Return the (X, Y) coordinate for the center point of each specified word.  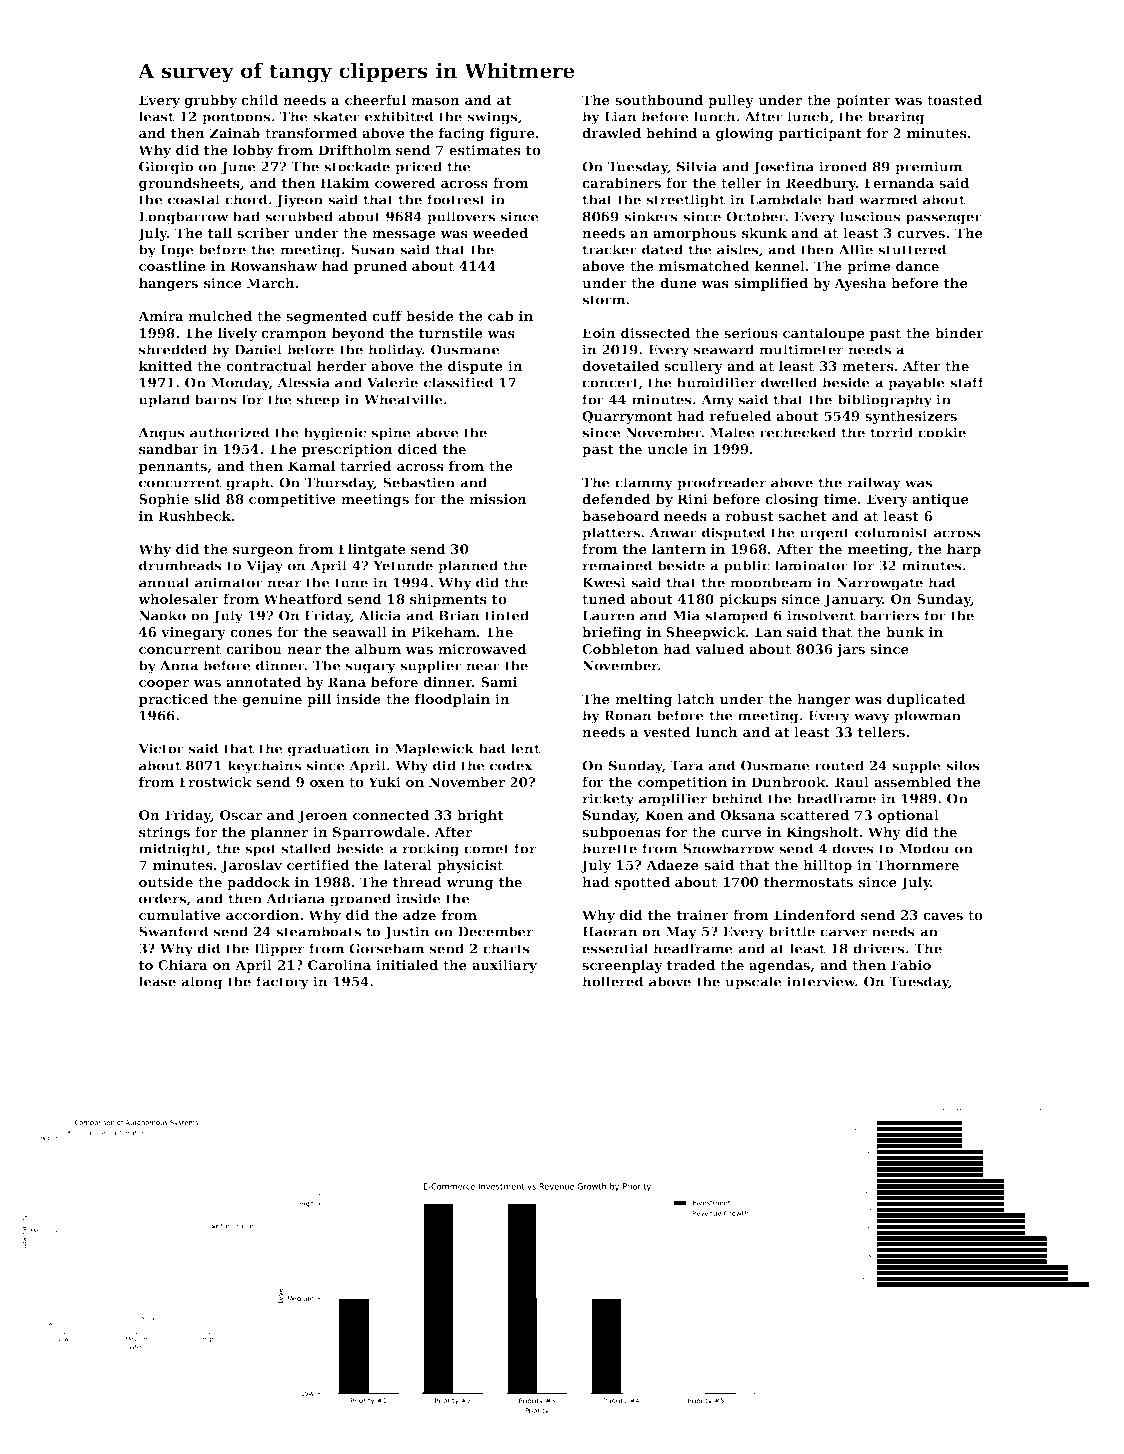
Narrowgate (879, 584)
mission (498, 499)
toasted (954, 100)
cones (251, 633)
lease (157, 981)
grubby (210, 101)
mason (435, 101)
